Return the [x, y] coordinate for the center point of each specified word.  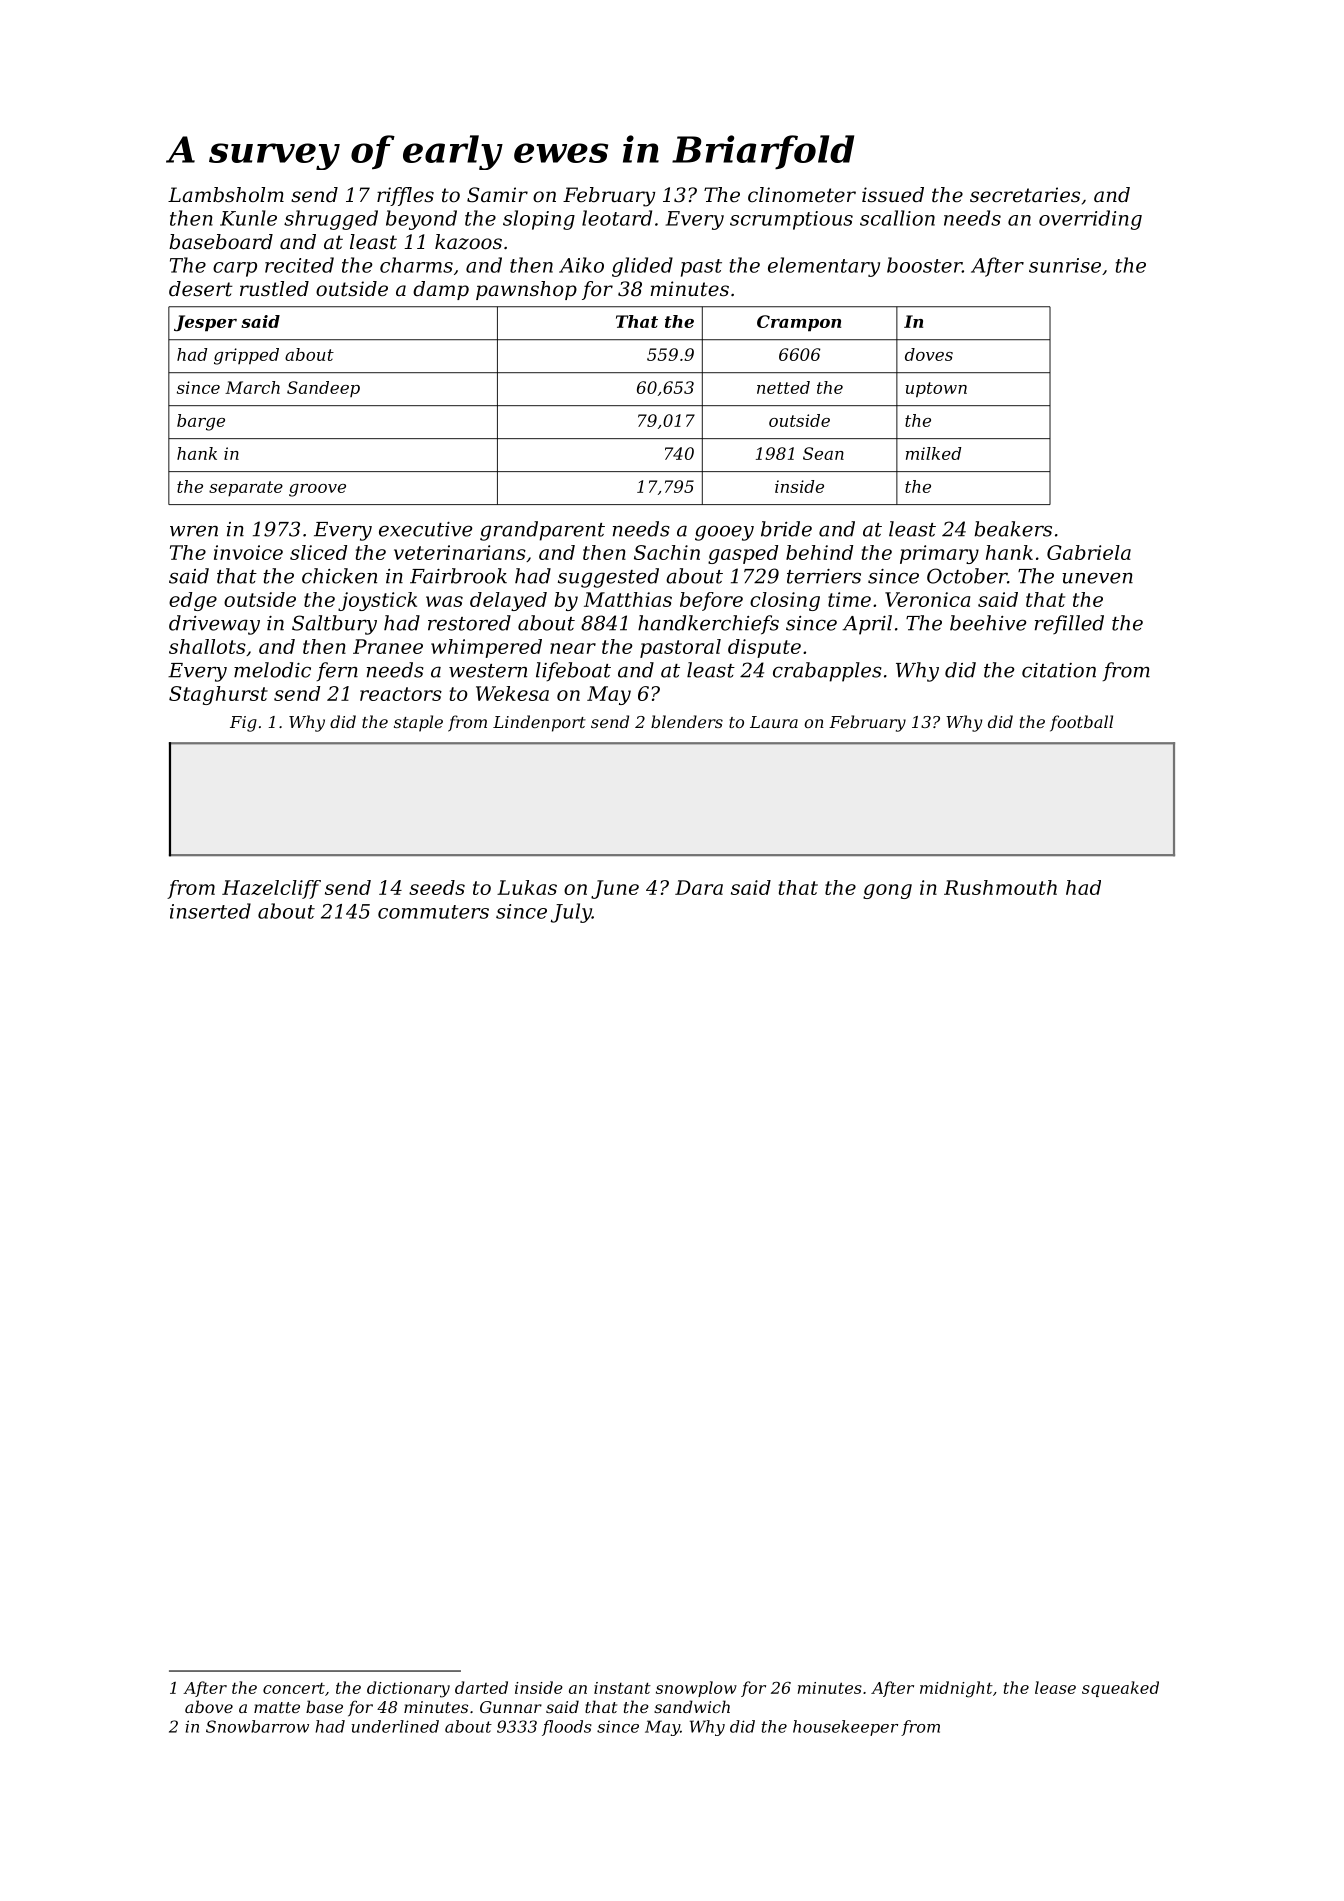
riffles [405, 196]
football [1081, 723]
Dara [699, 887]
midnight [956, 1689]
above [209, 1706]
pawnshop [526, 290]
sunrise [1065, 265]
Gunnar [511, 1707]
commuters [433, 912]
